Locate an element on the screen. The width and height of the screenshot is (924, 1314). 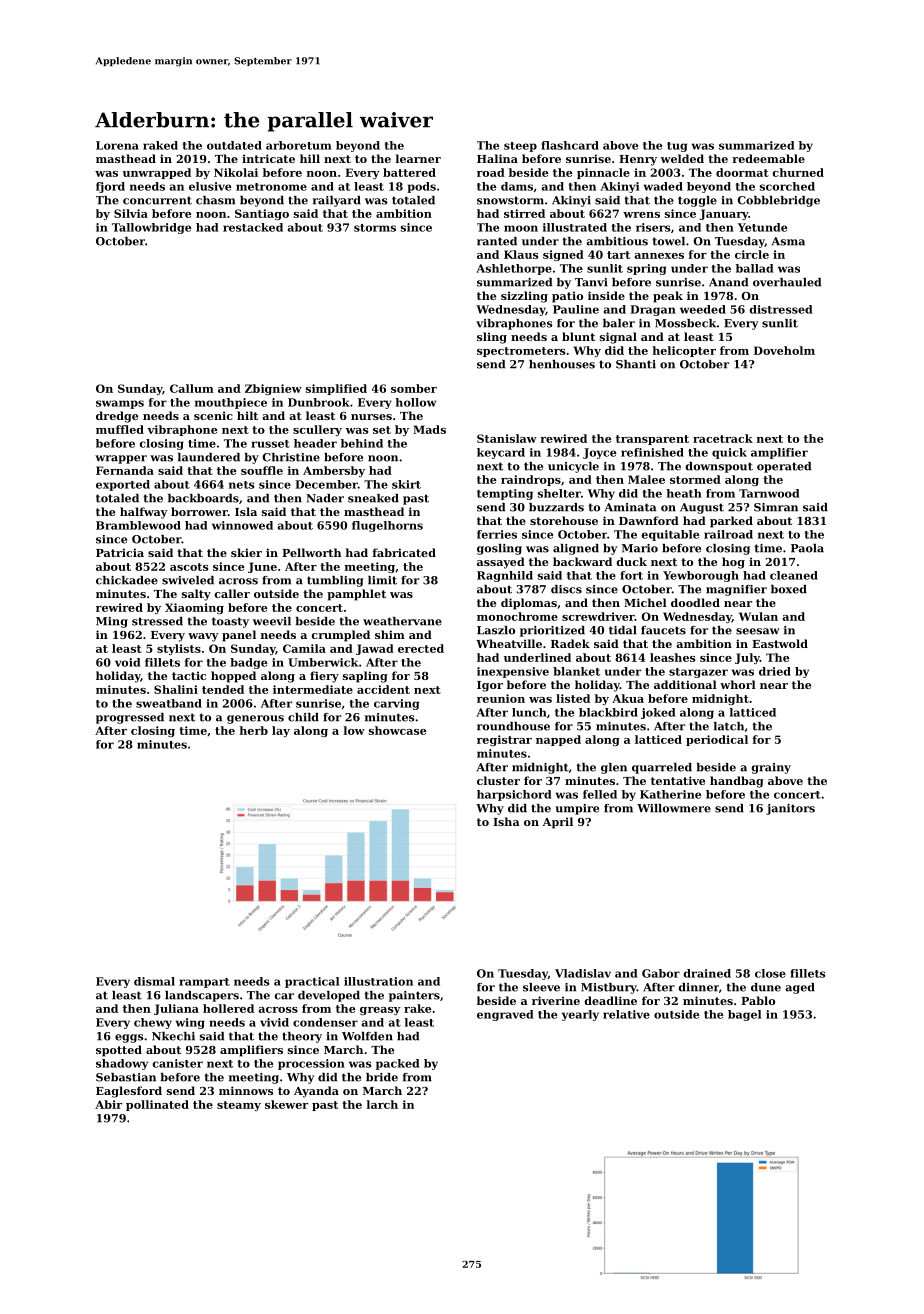
Tallowbridge is located at coordinates (151, 228).
